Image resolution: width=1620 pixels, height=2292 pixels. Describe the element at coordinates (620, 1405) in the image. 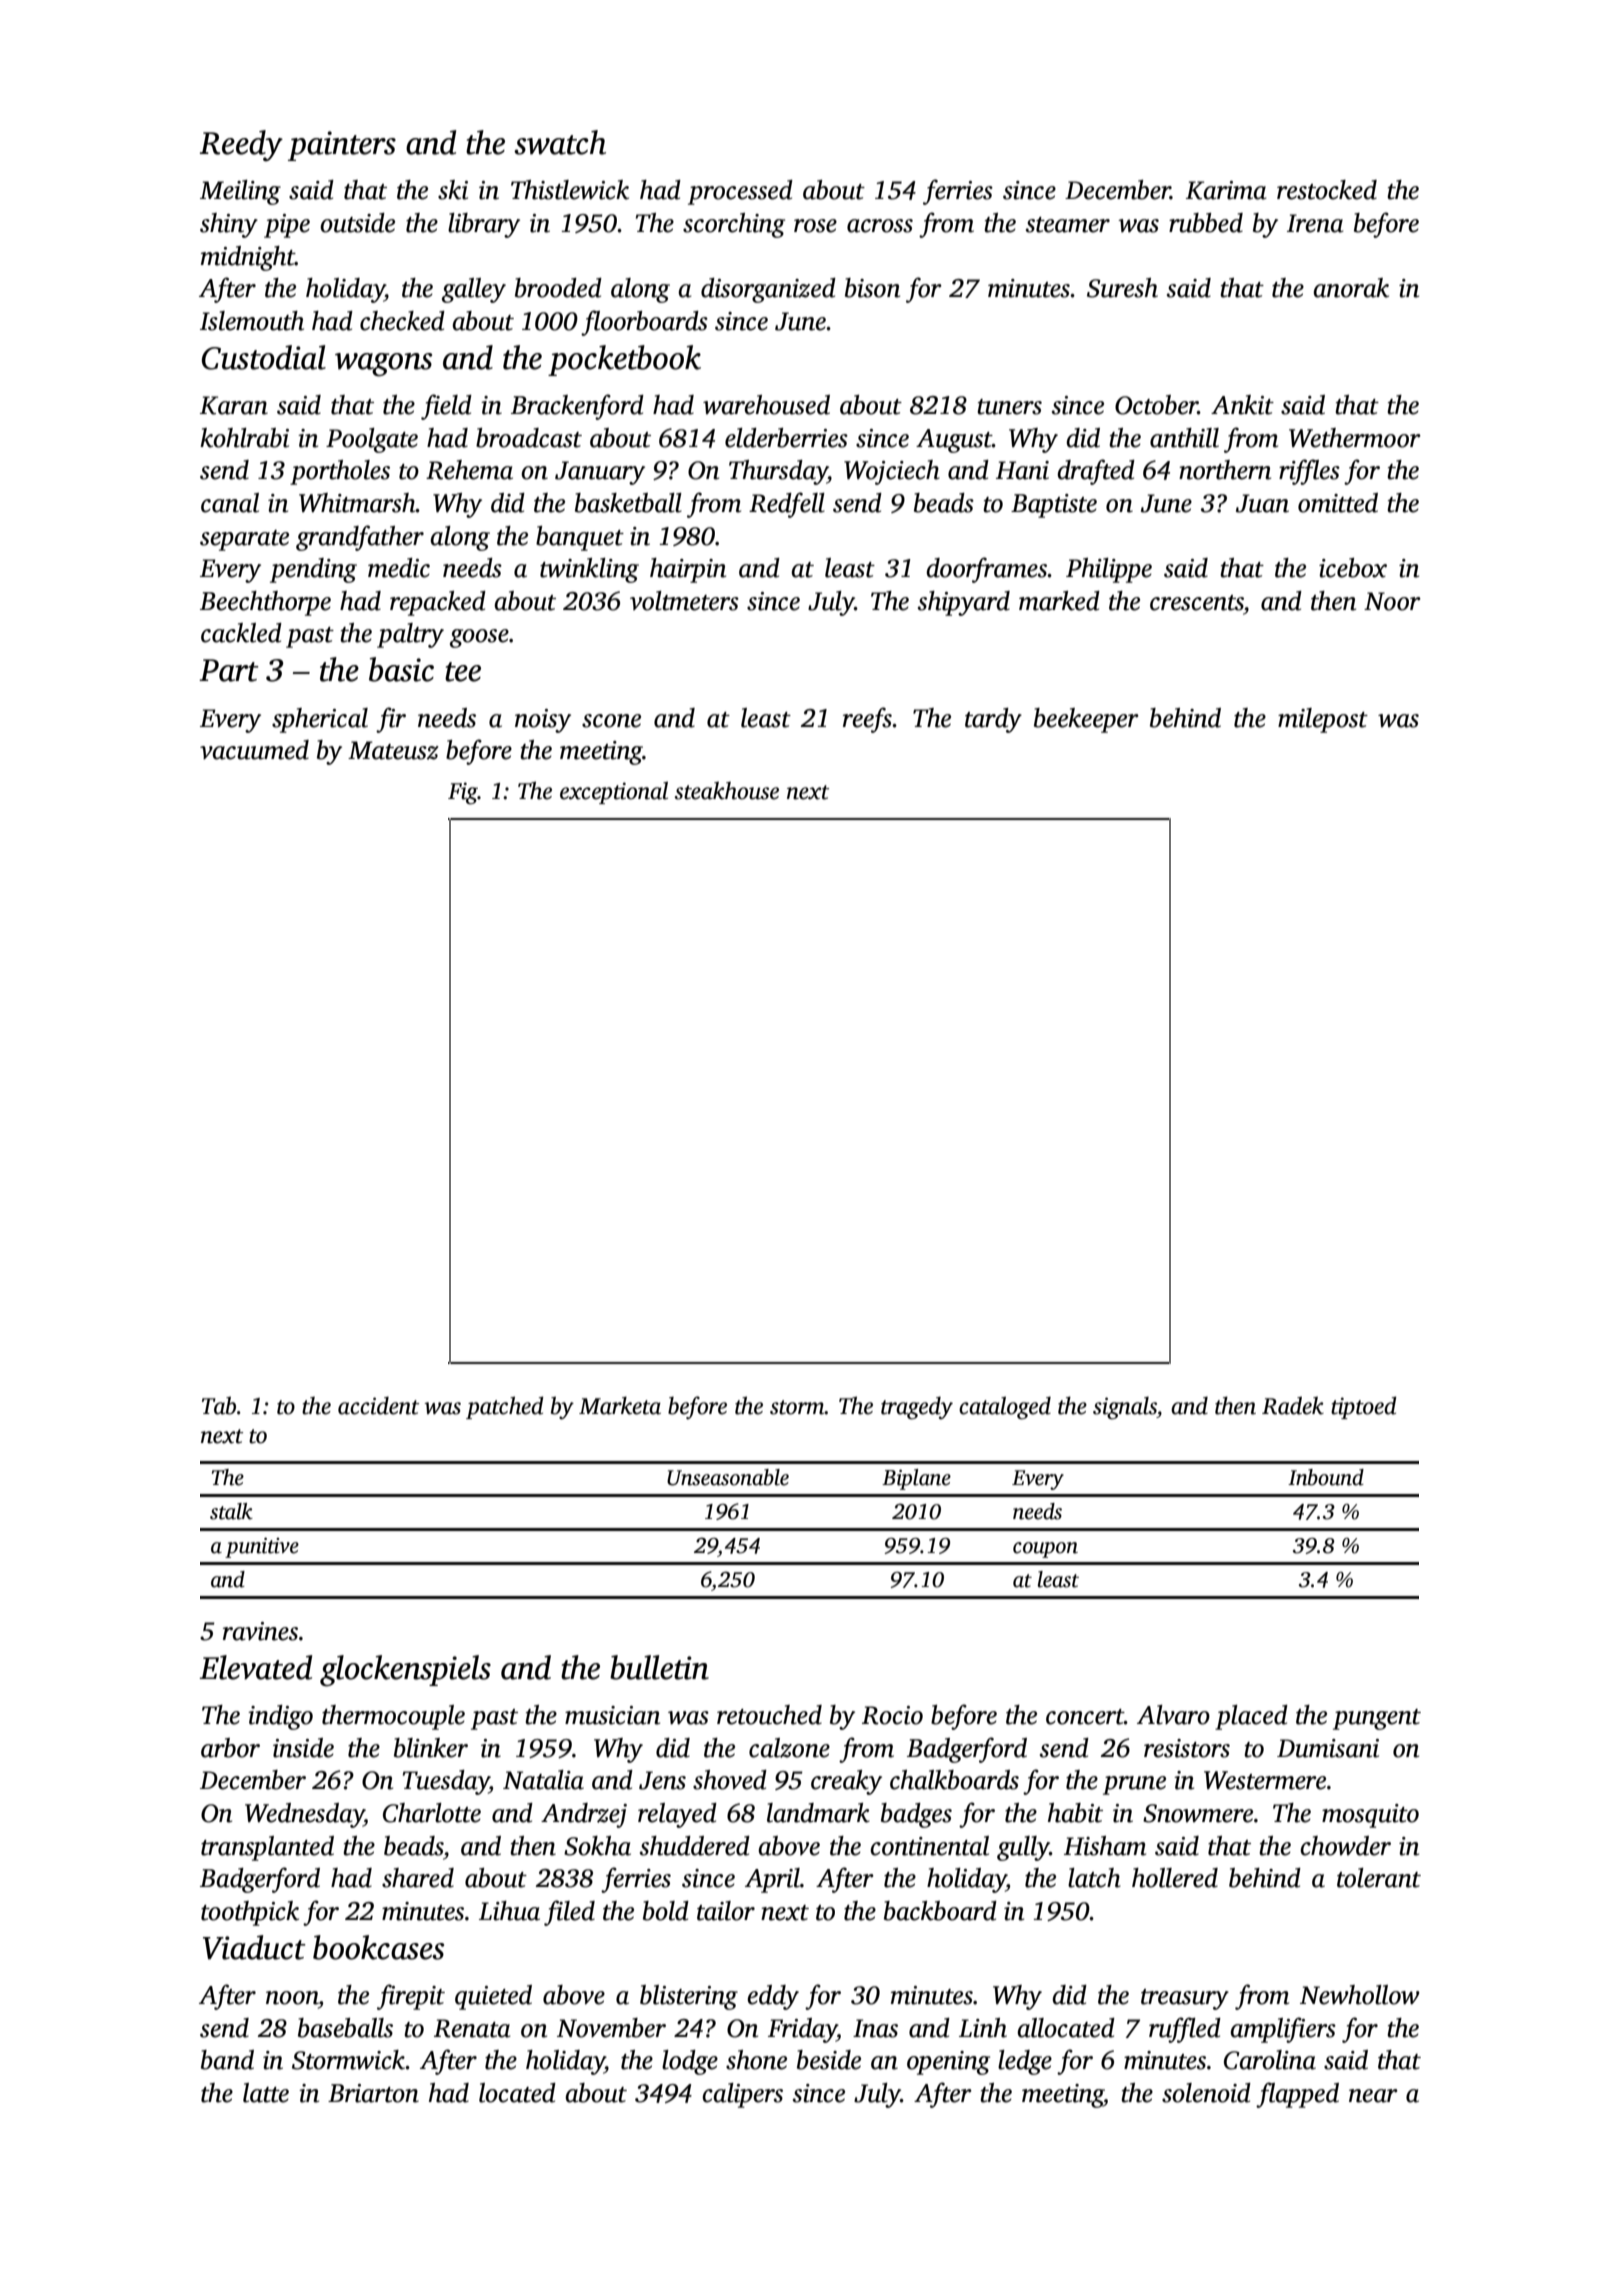

I see `Marketa` at that location.
